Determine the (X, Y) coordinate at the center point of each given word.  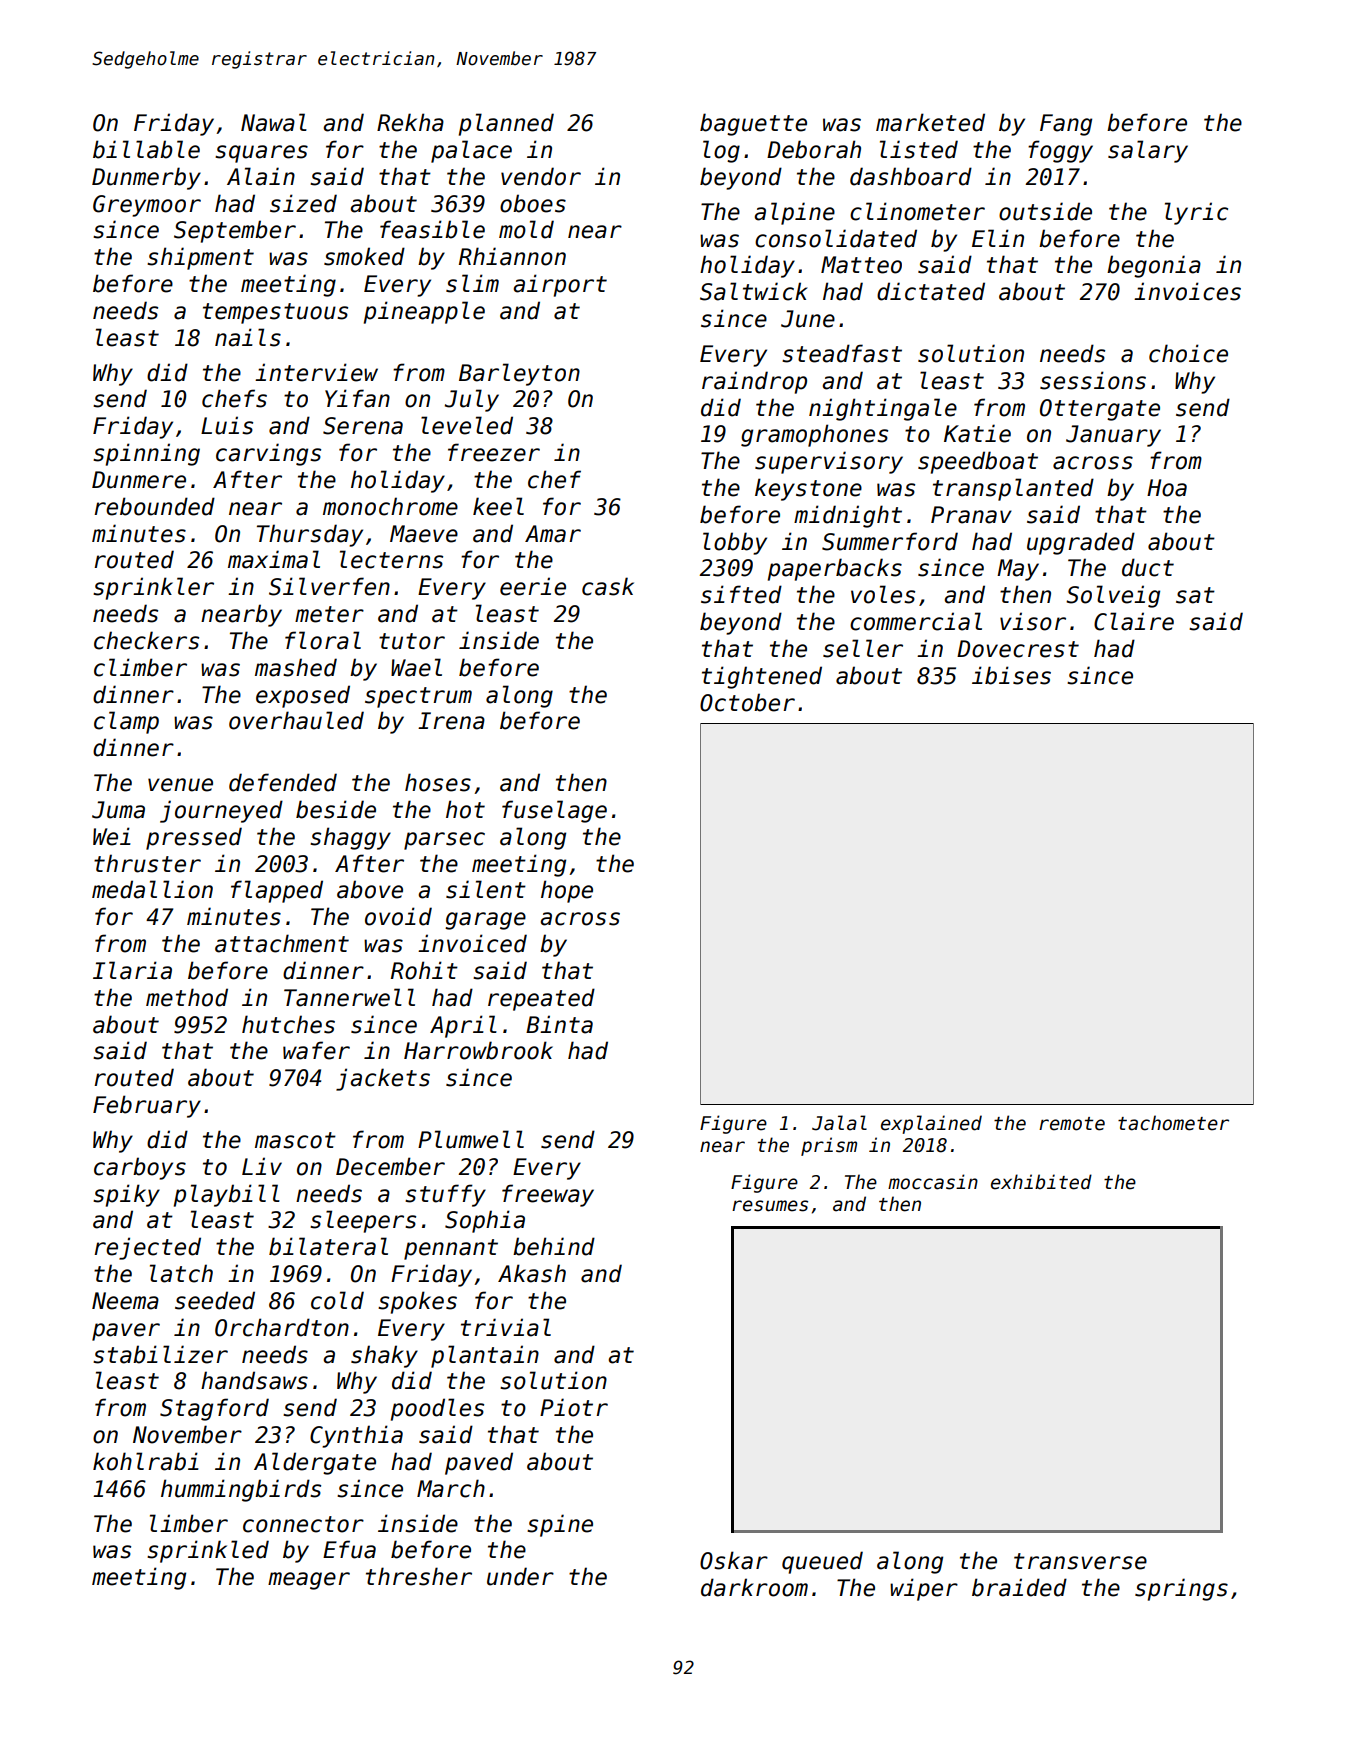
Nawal (274, 122)
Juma (118, 810)
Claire (1134, 621)
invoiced (472, 943)
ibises (1011, 675)
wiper (924, 1589)
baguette (753, 124)
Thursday (310, 535)
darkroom (754, 1587)
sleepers (363, 1221)
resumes (770, 1206)
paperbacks (835, 569)
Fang (1066, 125)
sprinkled (208, 1551)
